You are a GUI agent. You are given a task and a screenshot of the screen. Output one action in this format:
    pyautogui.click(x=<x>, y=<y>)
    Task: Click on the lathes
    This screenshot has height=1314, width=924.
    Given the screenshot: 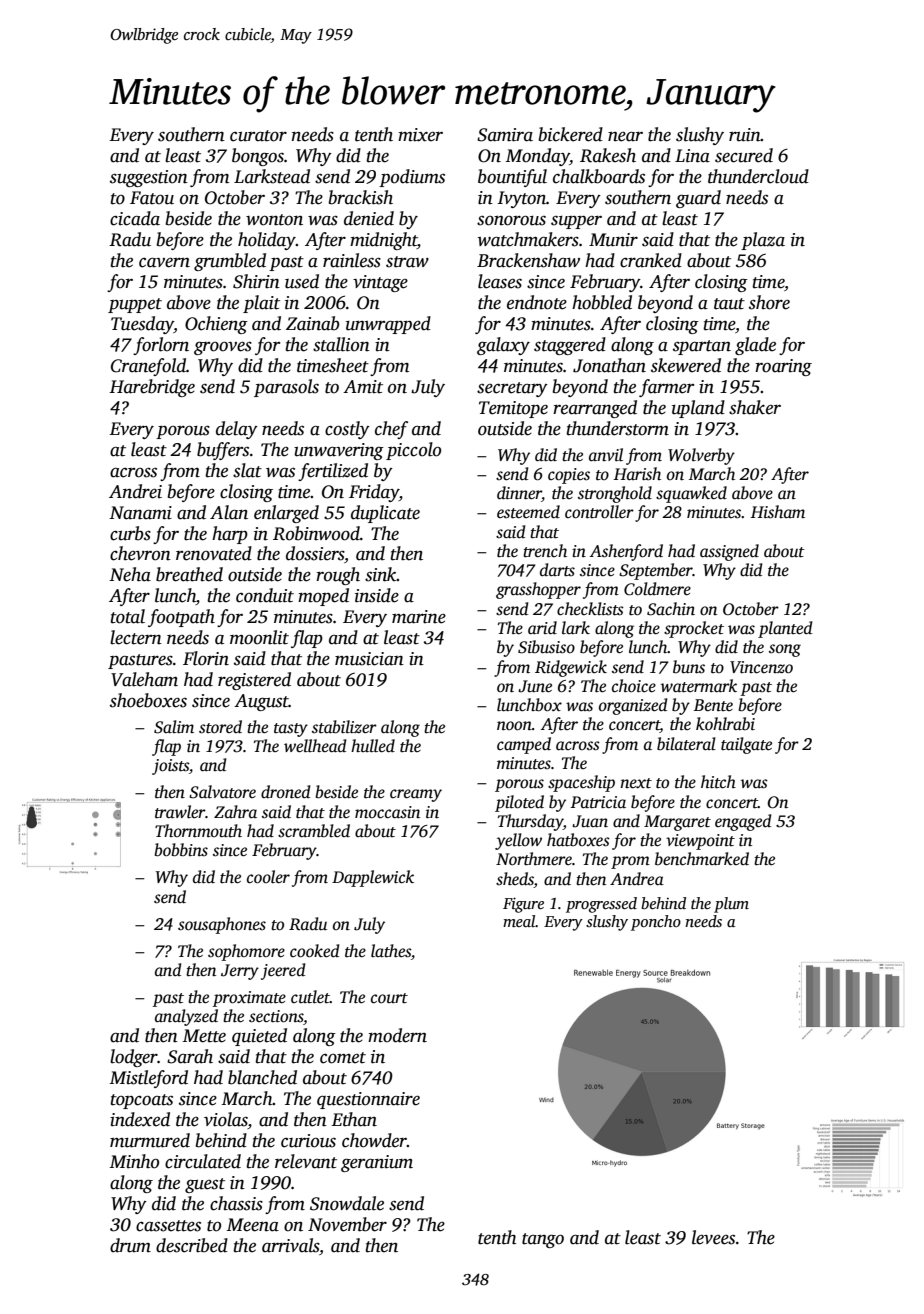 What is the action you would take?
    pyautogui.click(x=391, y=951)
